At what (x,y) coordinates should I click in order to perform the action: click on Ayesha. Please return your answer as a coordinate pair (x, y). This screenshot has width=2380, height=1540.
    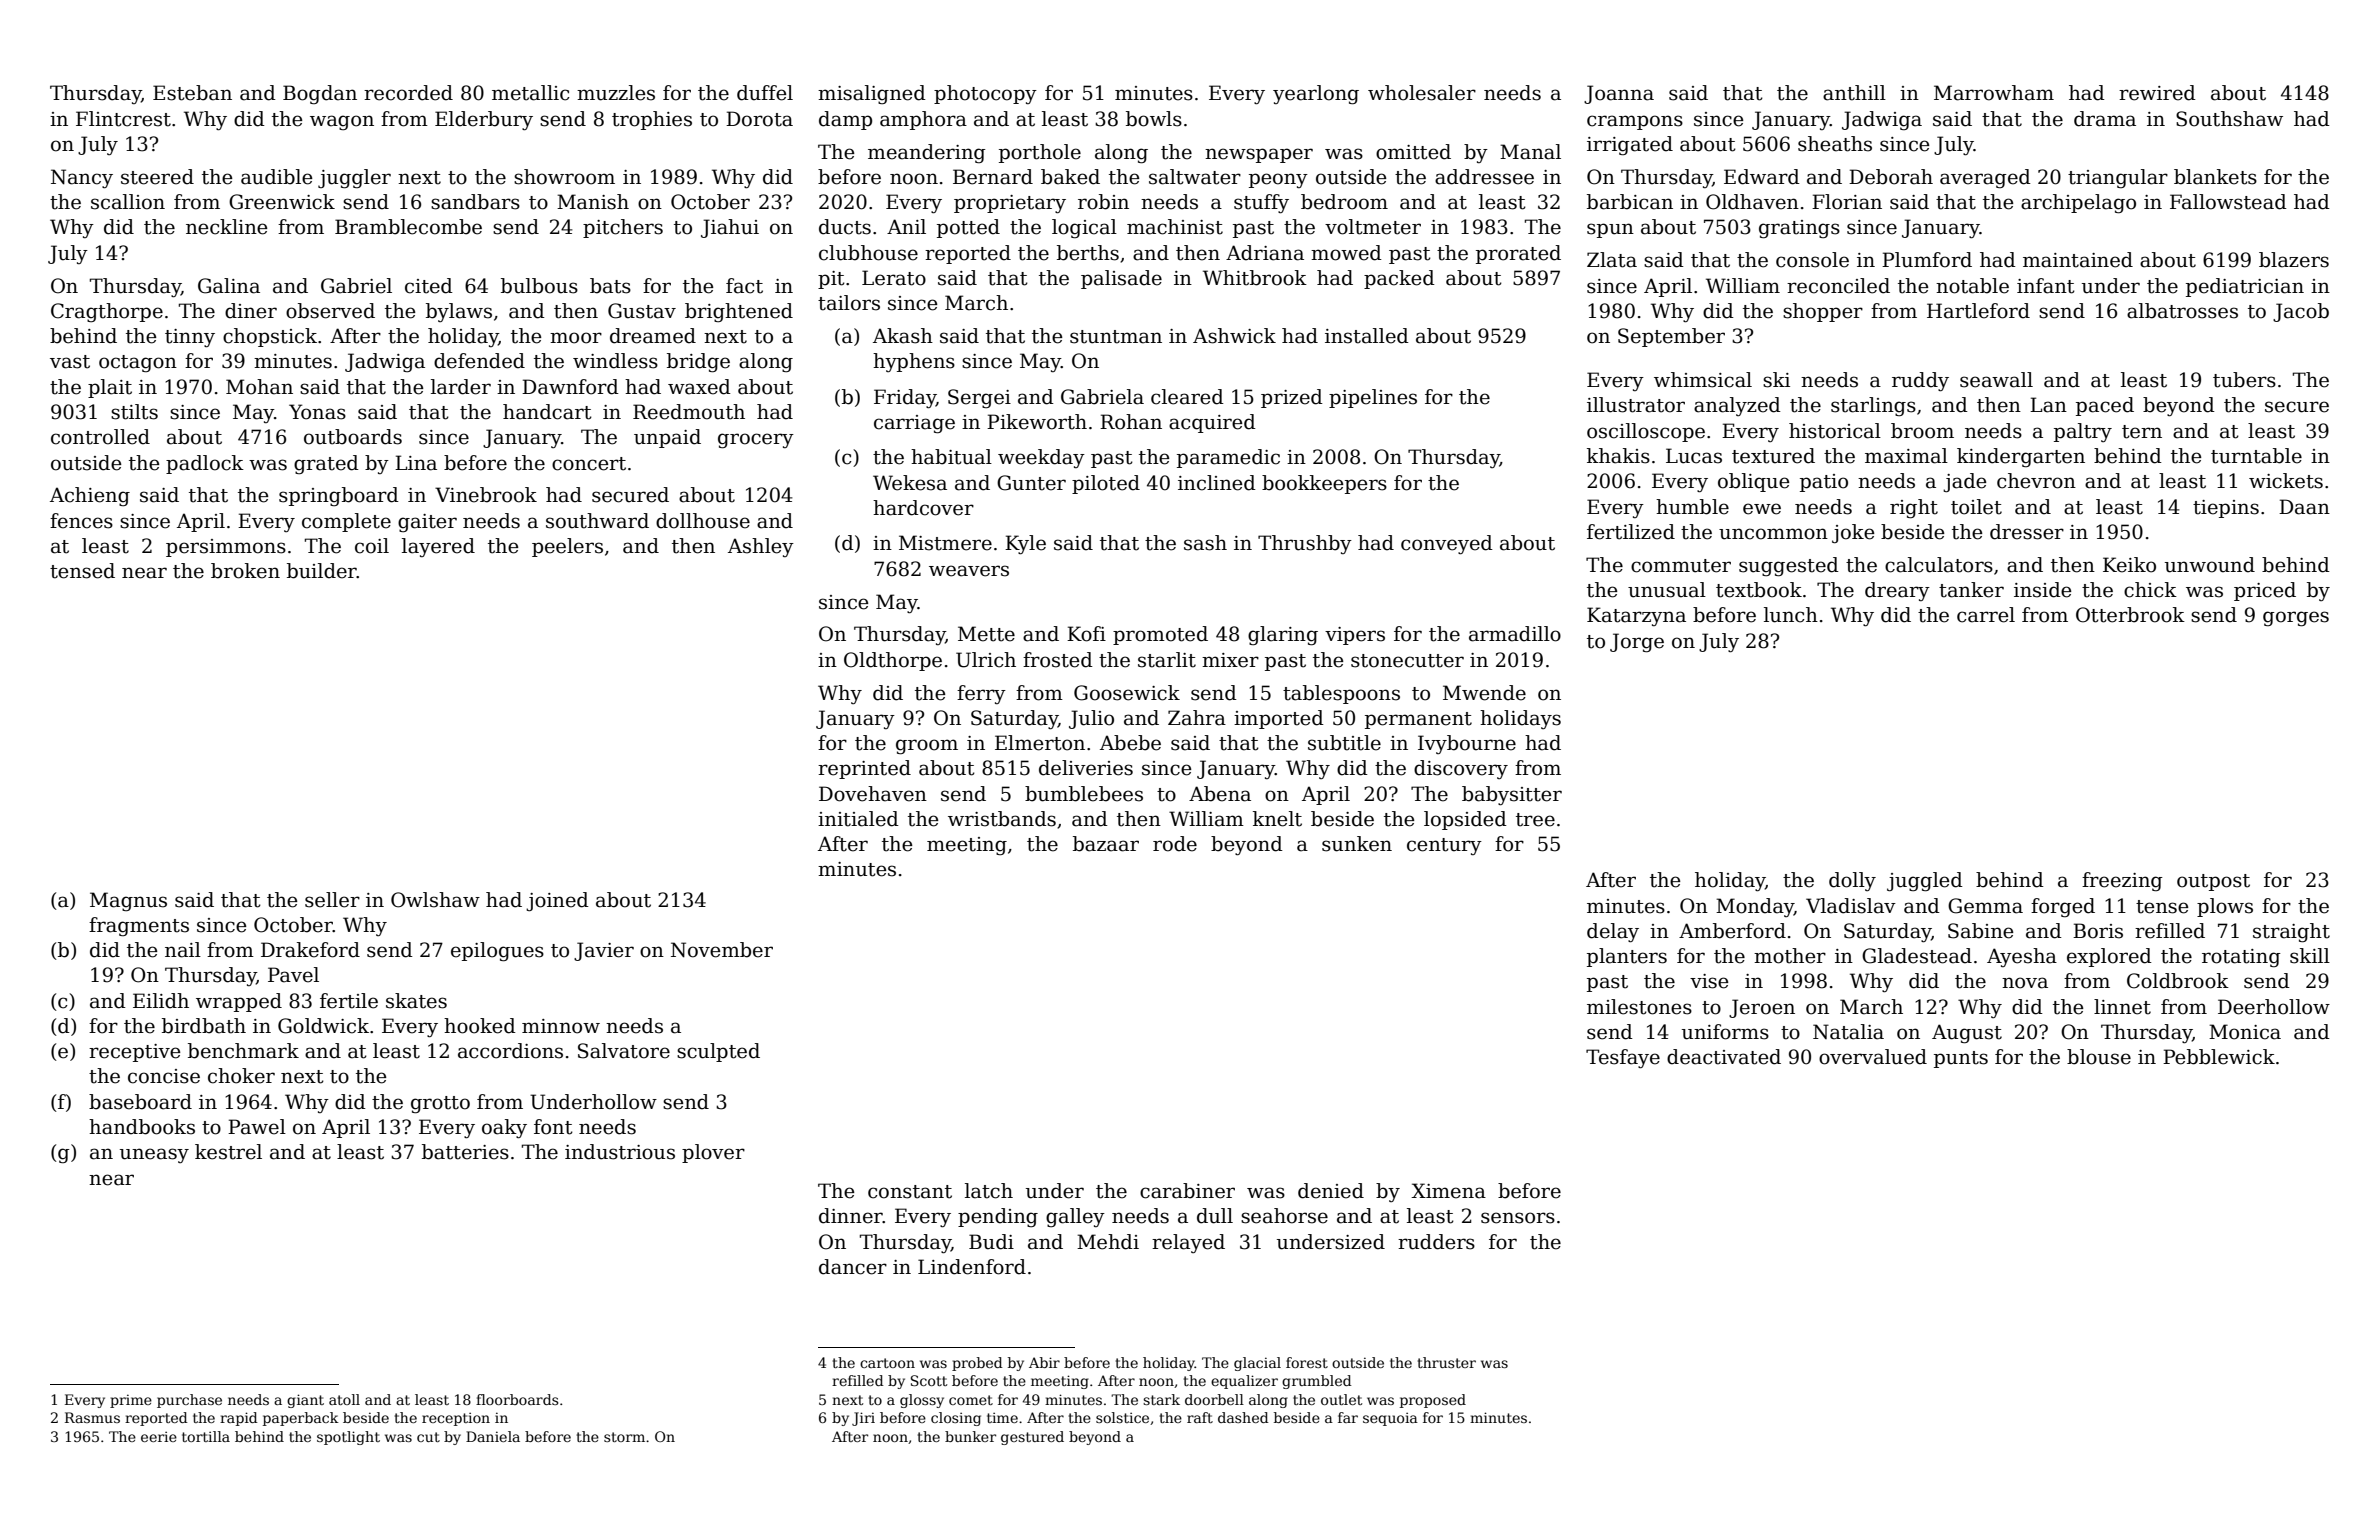
    Looking at the image, I should click on (2022, 957).
